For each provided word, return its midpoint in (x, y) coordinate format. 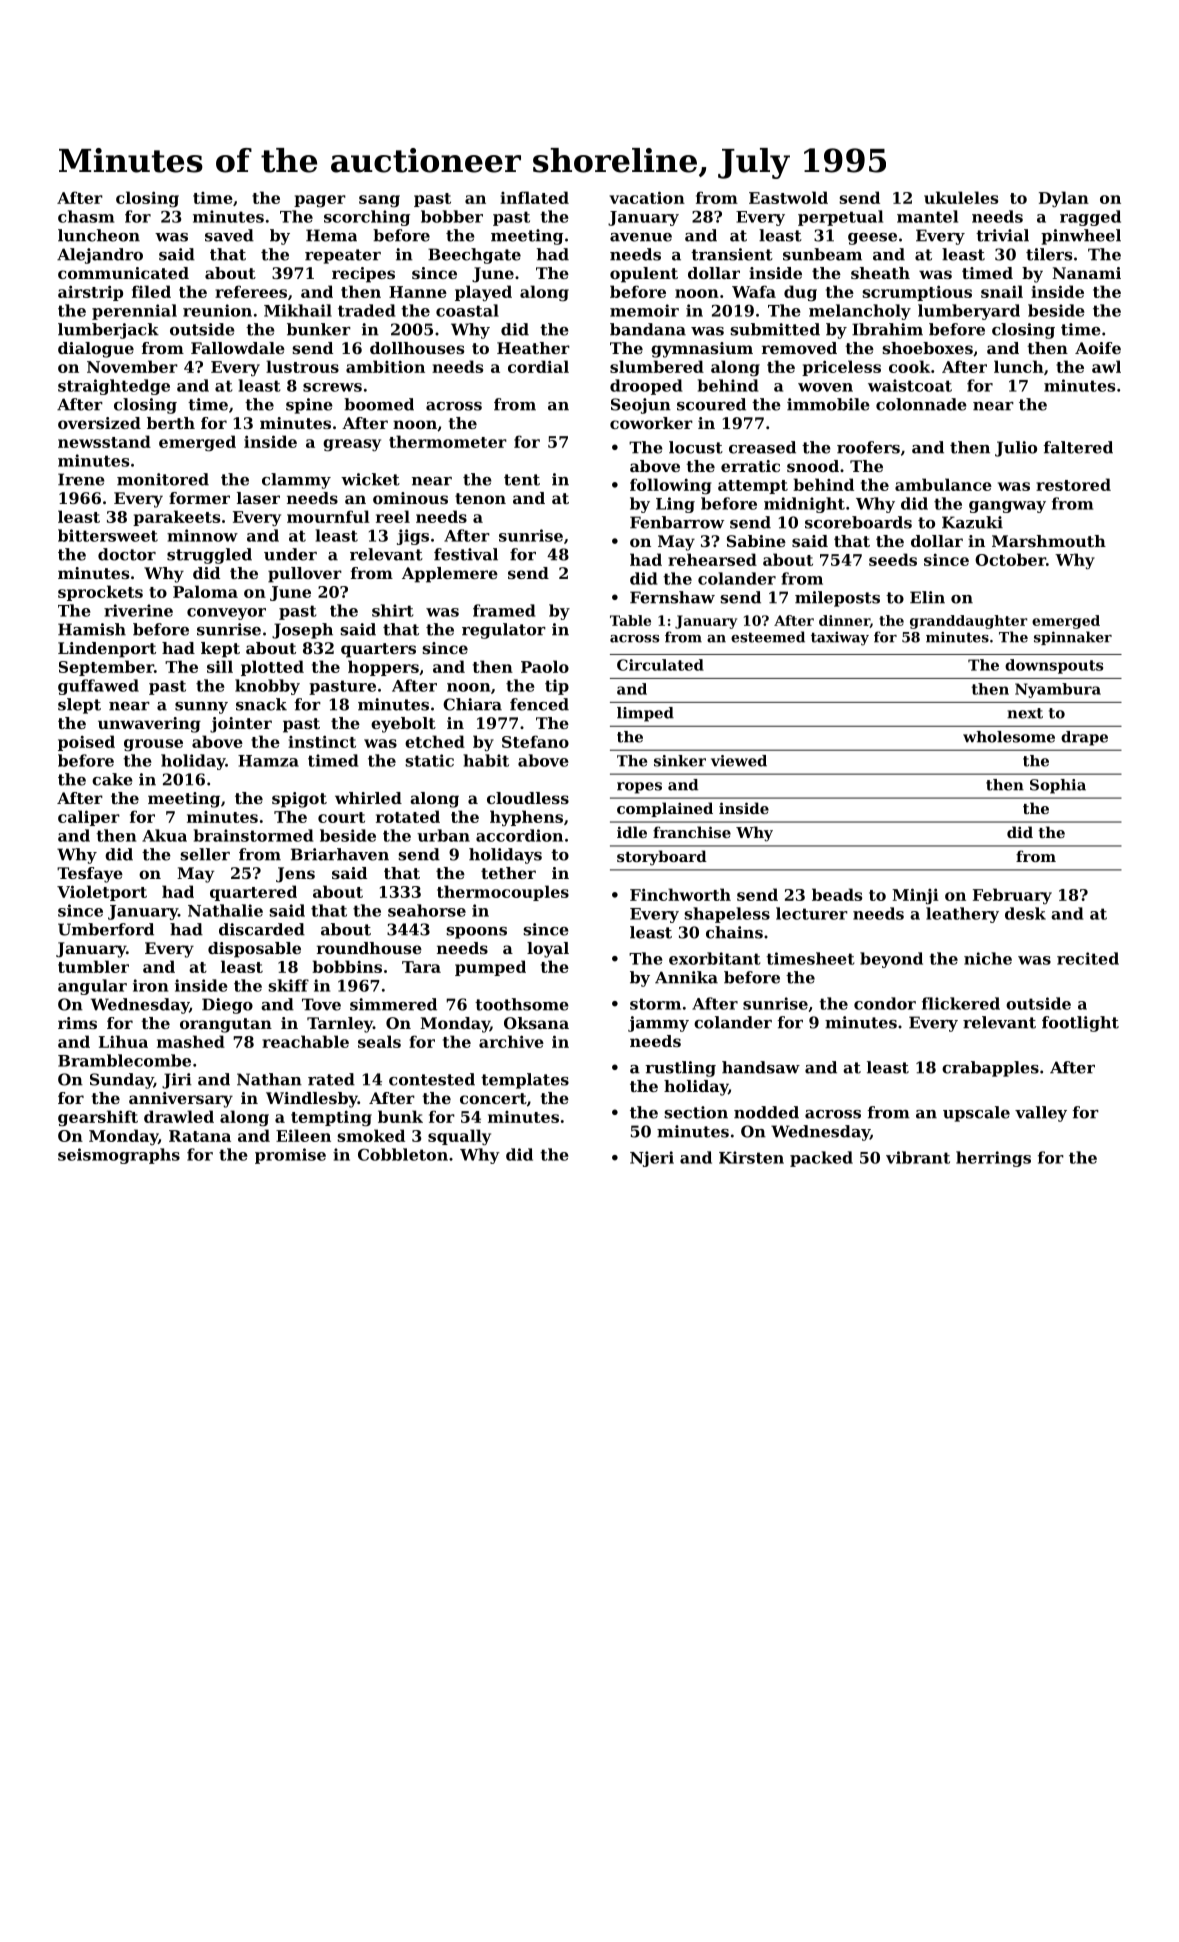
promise (290, 1156)
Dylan (1064, 199)
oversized (99, 423)
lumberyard (969, 312)
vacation (647, 197)
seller (205, 854)
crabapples (990, 1069)
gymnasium (702, 350)
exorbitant (715, 958)
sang (379, 201)
